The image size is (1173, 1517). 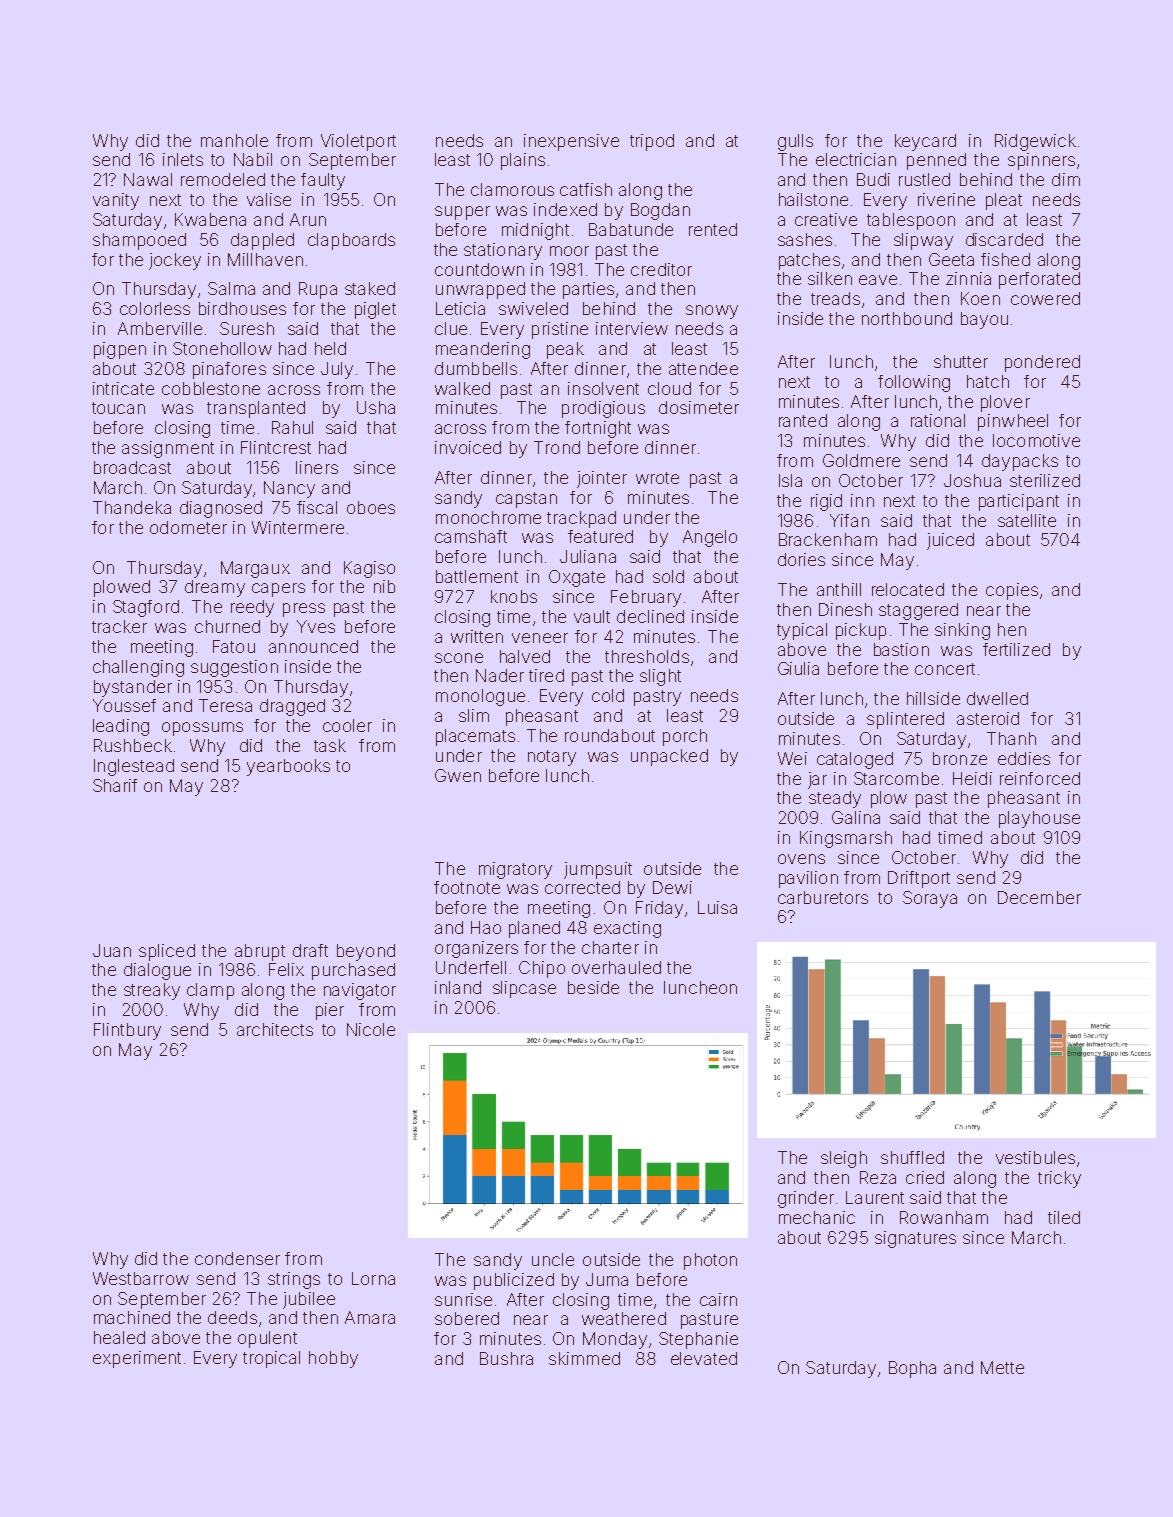 What do you see at coordinates (271, 1359) in the image?
I see `tropical` at bounding box center [271, 1359].
